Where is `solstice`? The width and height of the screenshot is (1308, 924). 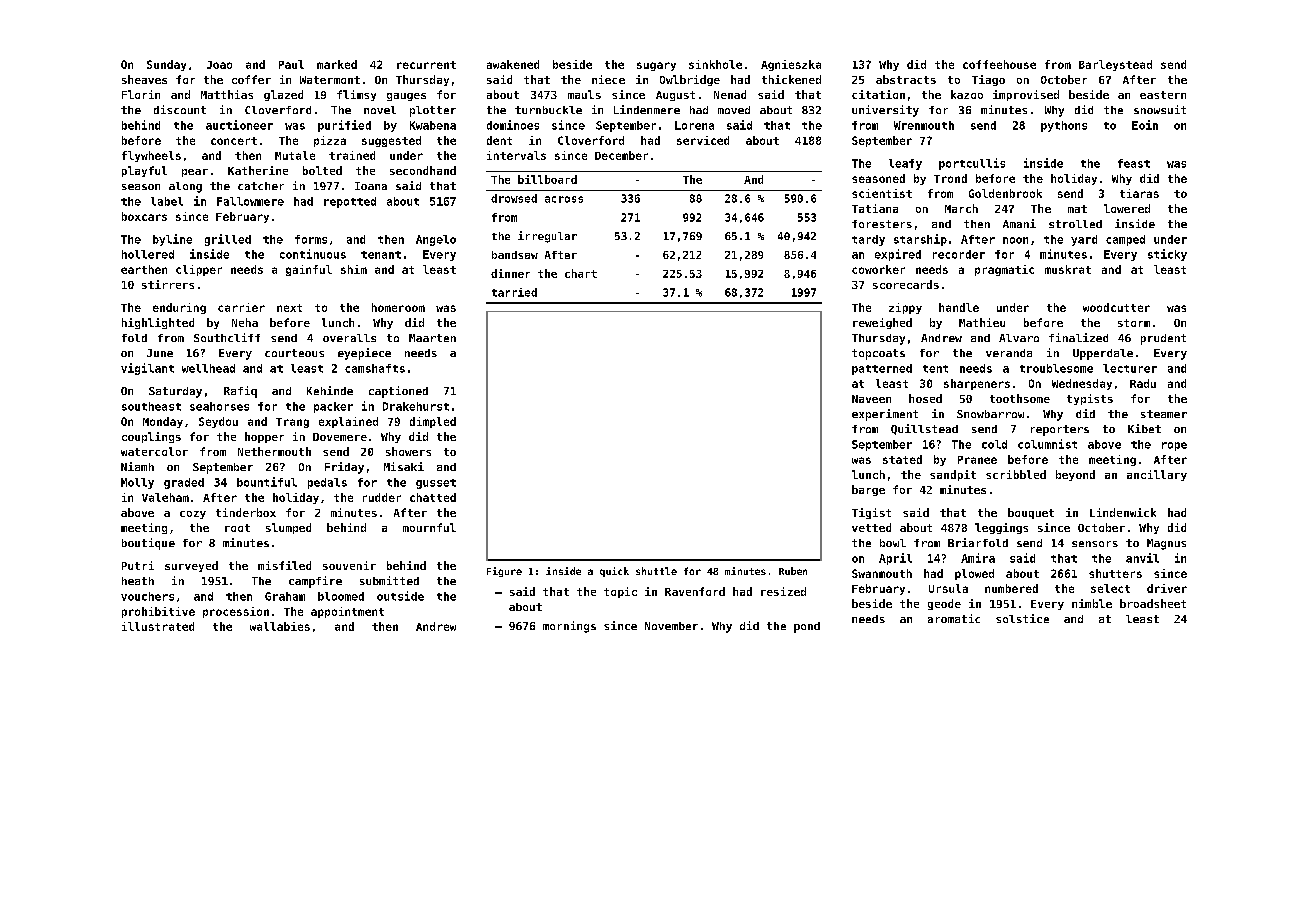 solstice is located at coordinates (1022, 618).
